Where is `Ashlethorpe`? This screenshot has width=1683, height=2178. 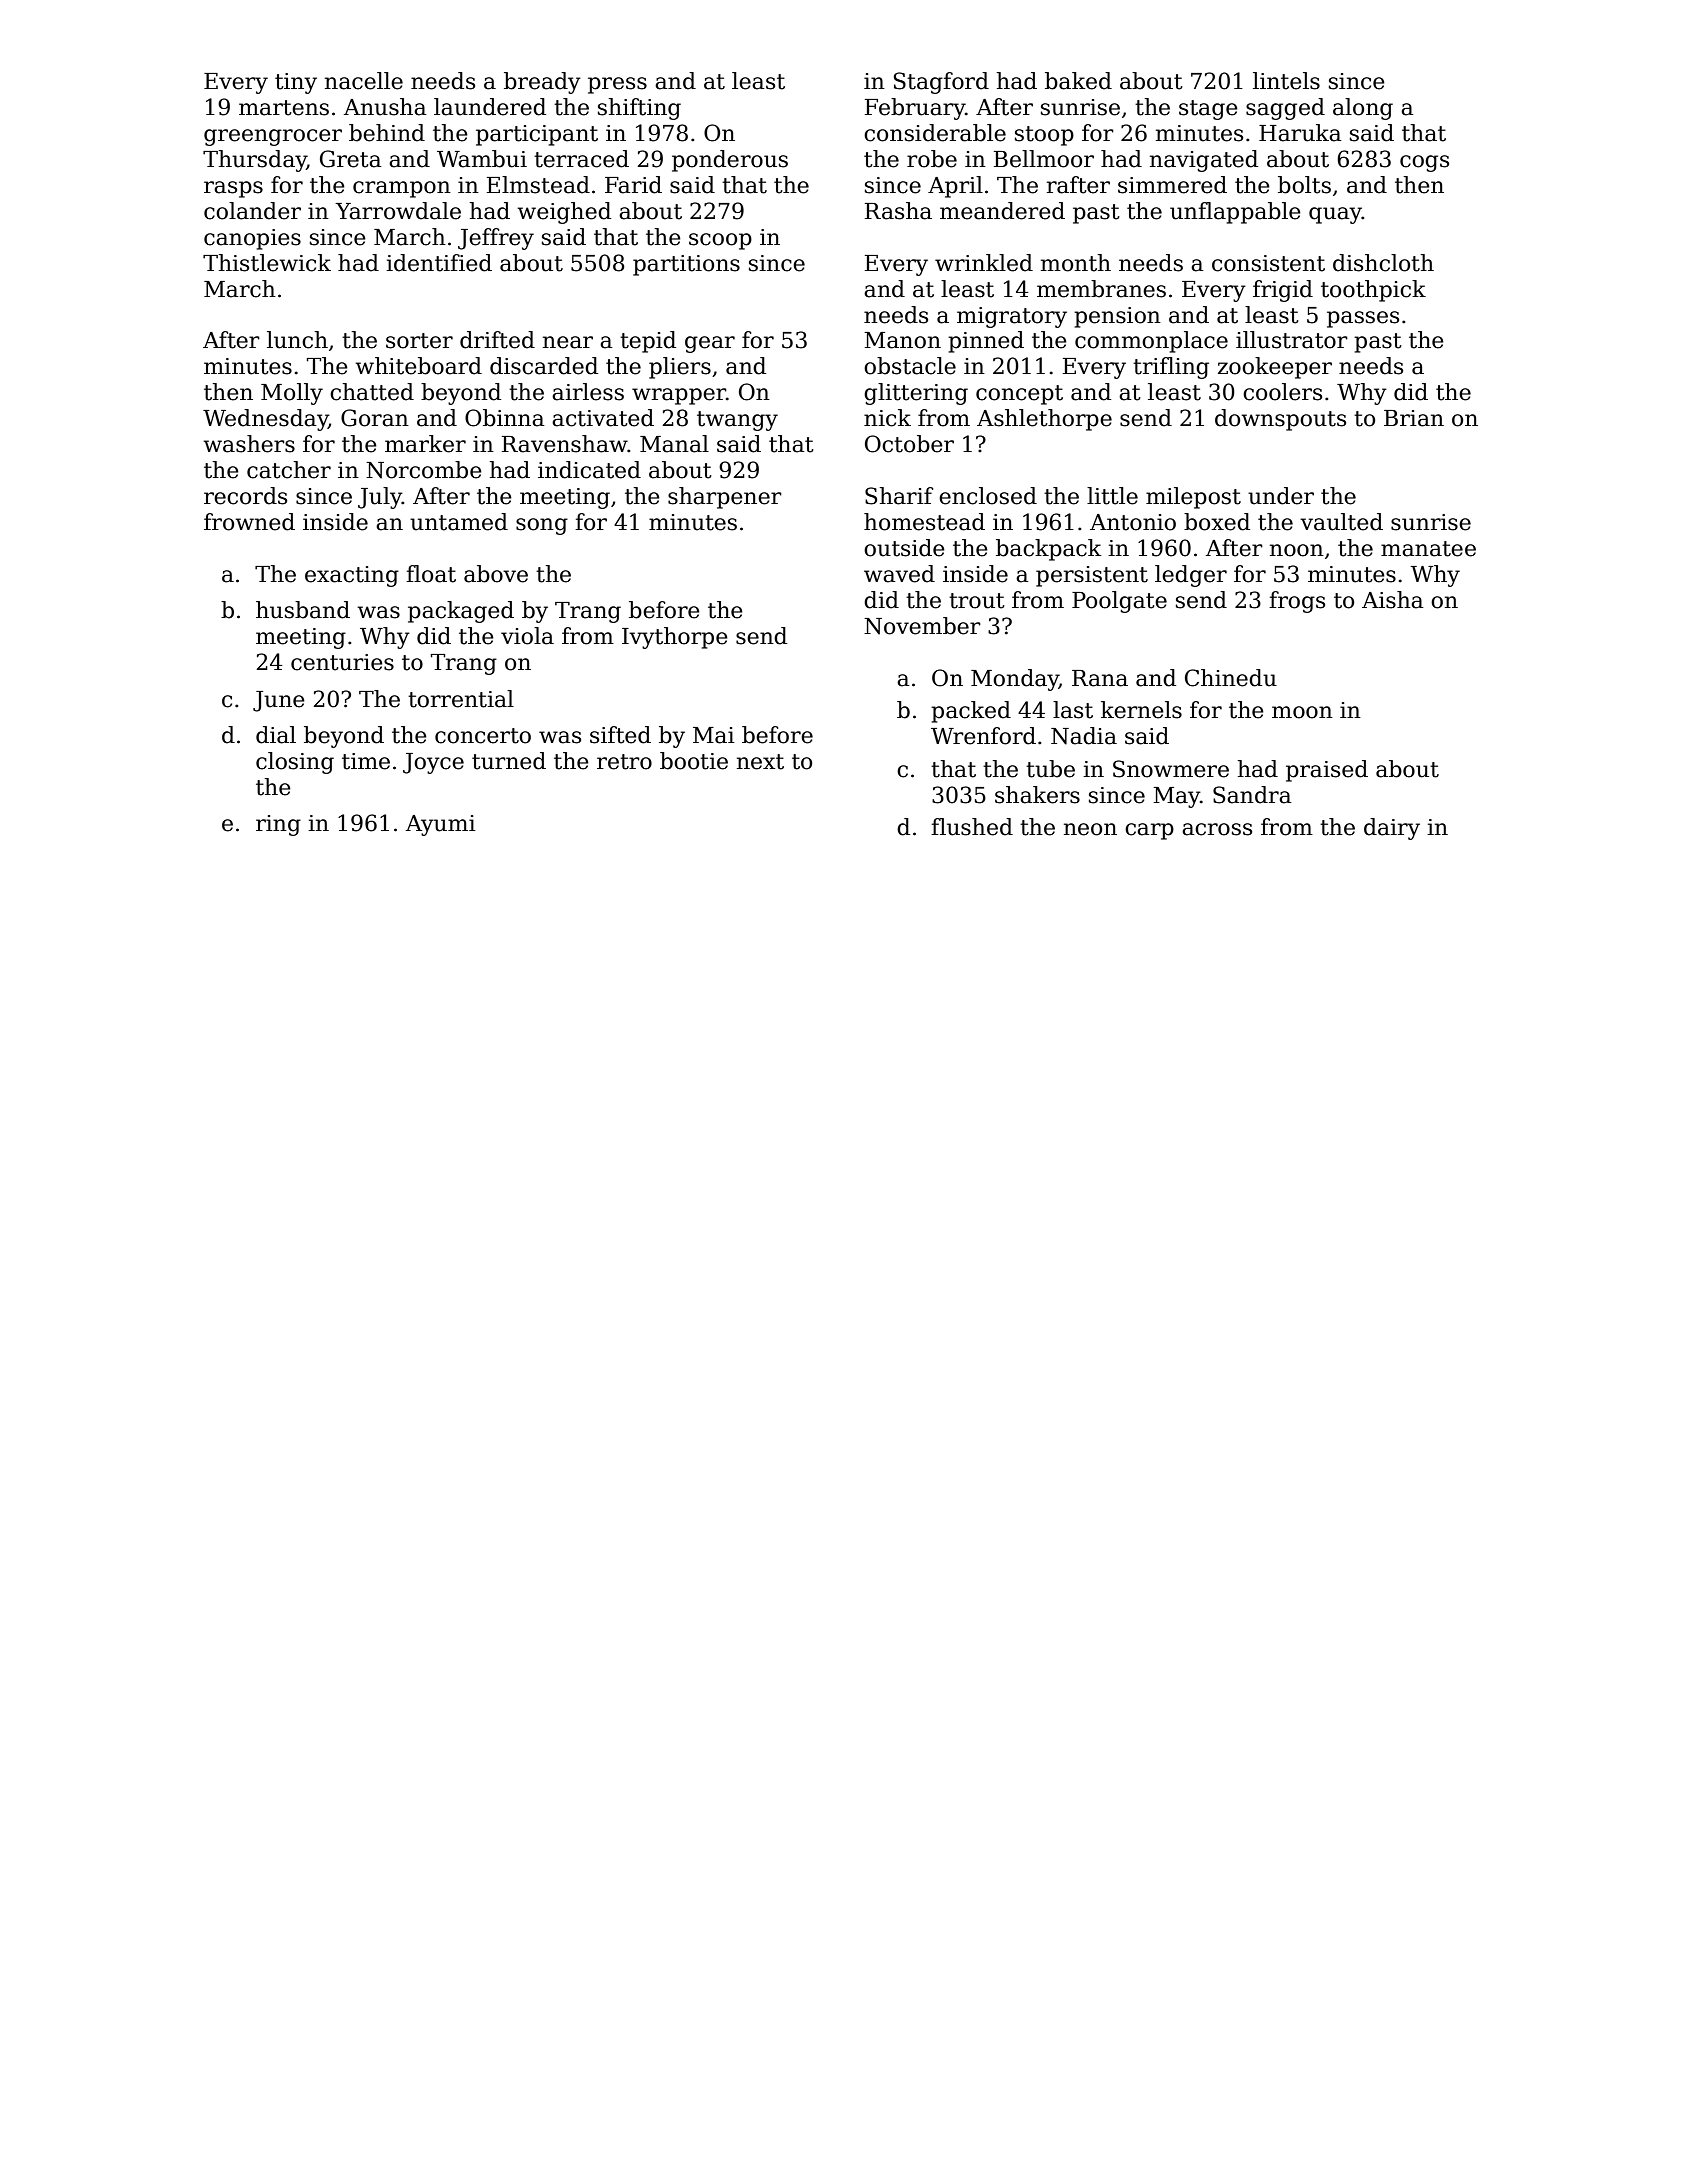
Ashlethorpe is located at coordinates (1044, 420).
